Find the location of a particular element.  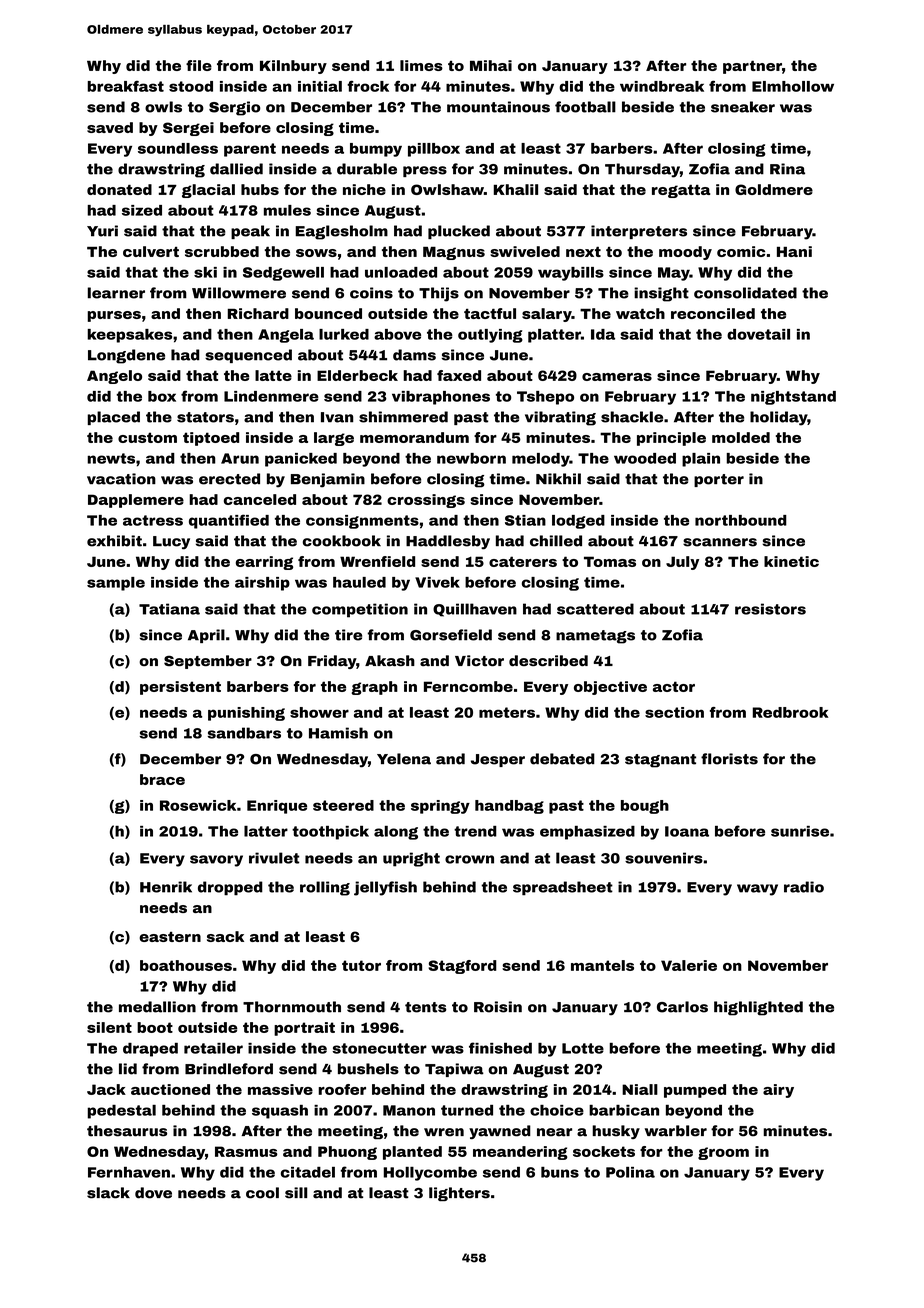

cool is located at coordinates (262, 1193).
